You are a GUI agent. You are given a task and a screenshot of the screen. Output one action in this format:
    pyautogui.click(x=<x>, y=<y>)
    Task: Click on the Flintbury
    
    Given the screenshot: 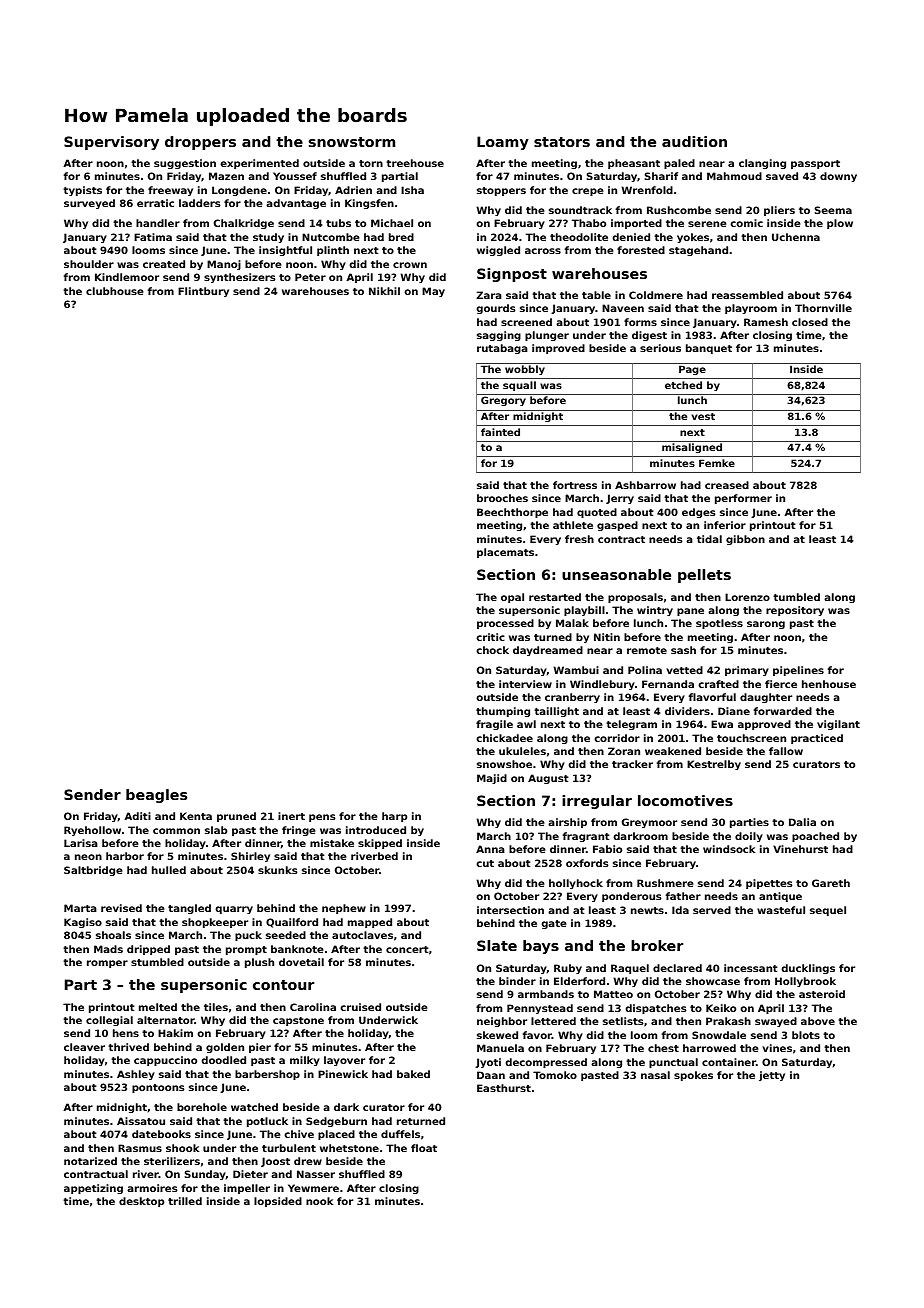 What is the action you would take?
    pyautogui.click(x=203, y=292)
